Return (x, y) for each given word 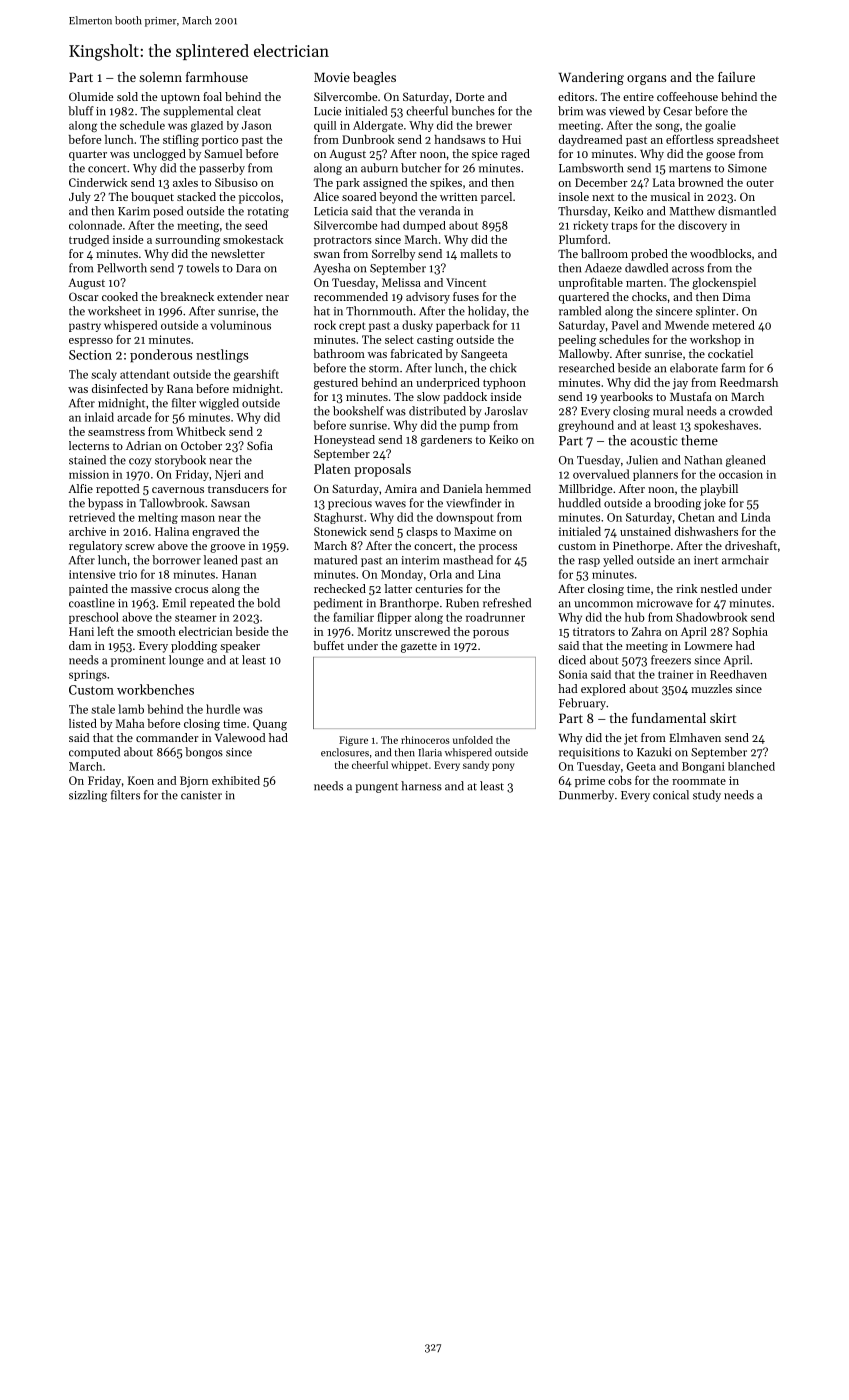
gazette (419, 648)
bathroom (339, 353)
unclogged (159, 155)
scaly (104, 375)
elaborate (694, 368)
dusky (417, 326)
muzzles (711, 688)
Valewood (240, 737)
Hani (81, 631)
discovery (702, 226)
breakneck (187, 296)
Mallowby (584, 355)
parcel (496, 198)
